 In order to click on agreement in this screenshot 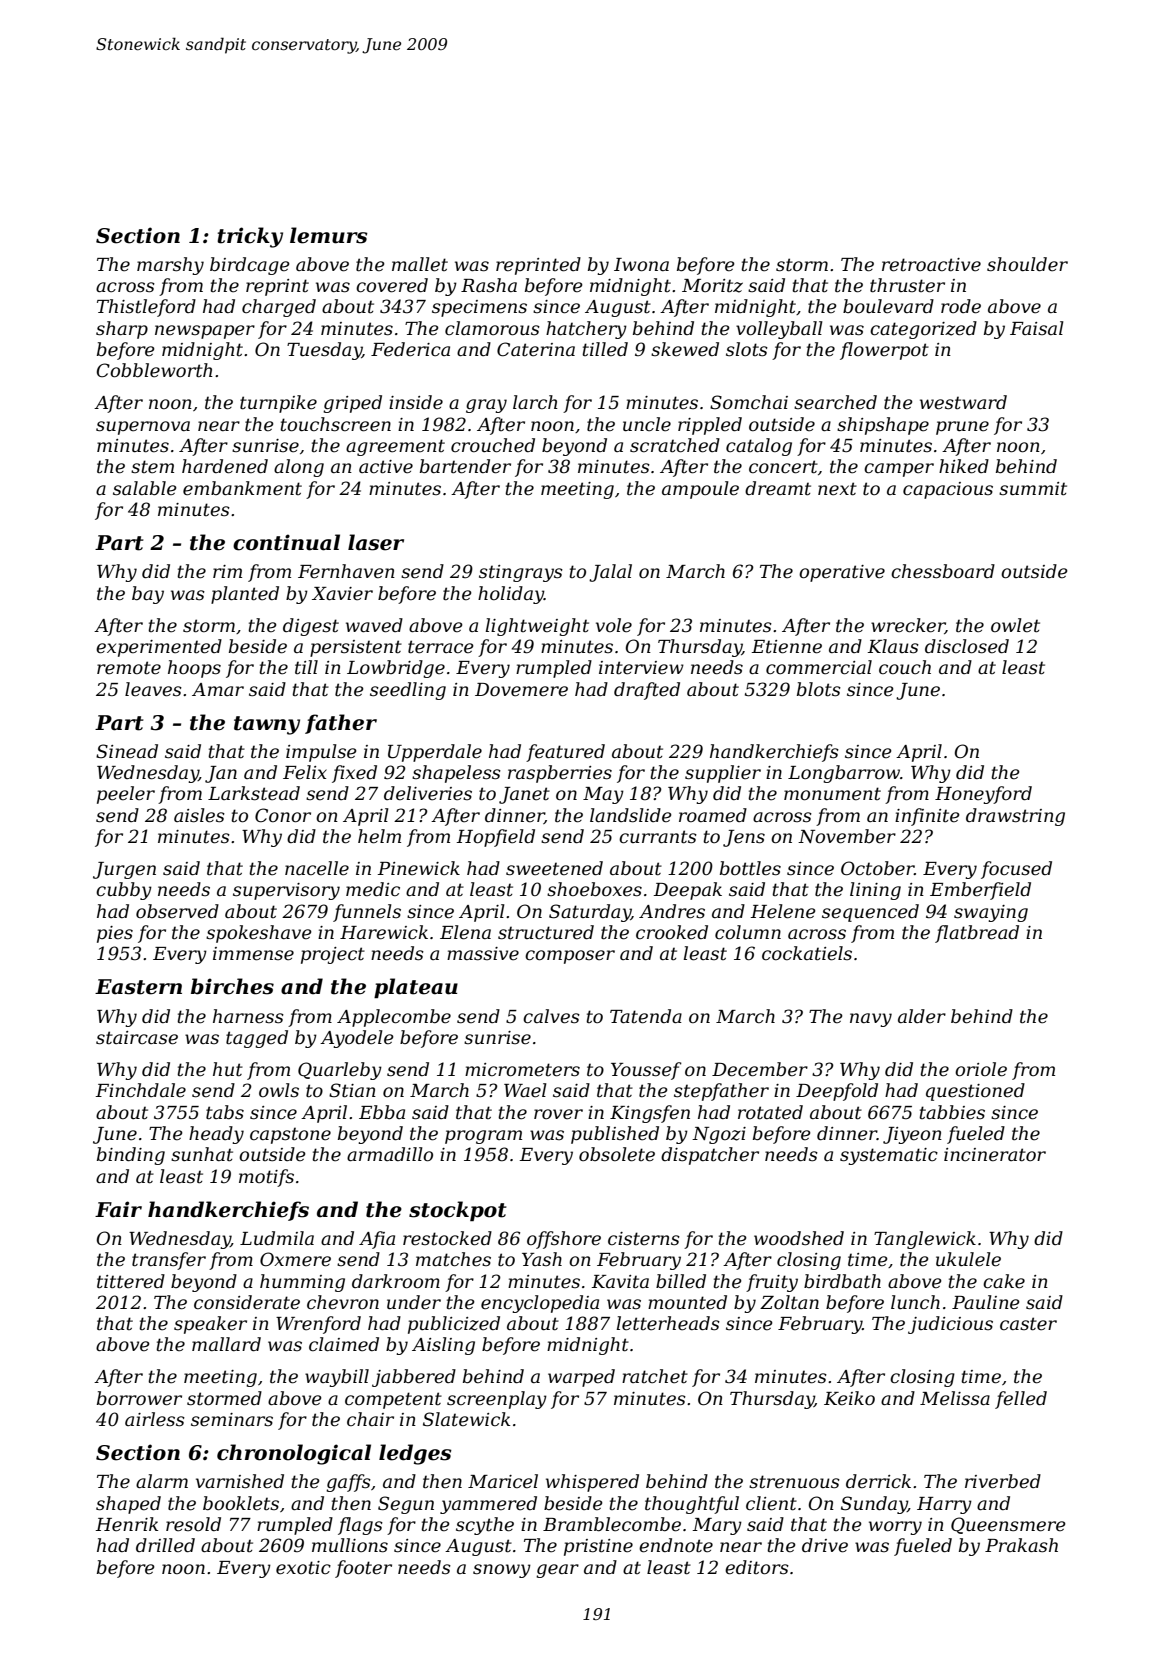, I will do `click(395, 447)`.
